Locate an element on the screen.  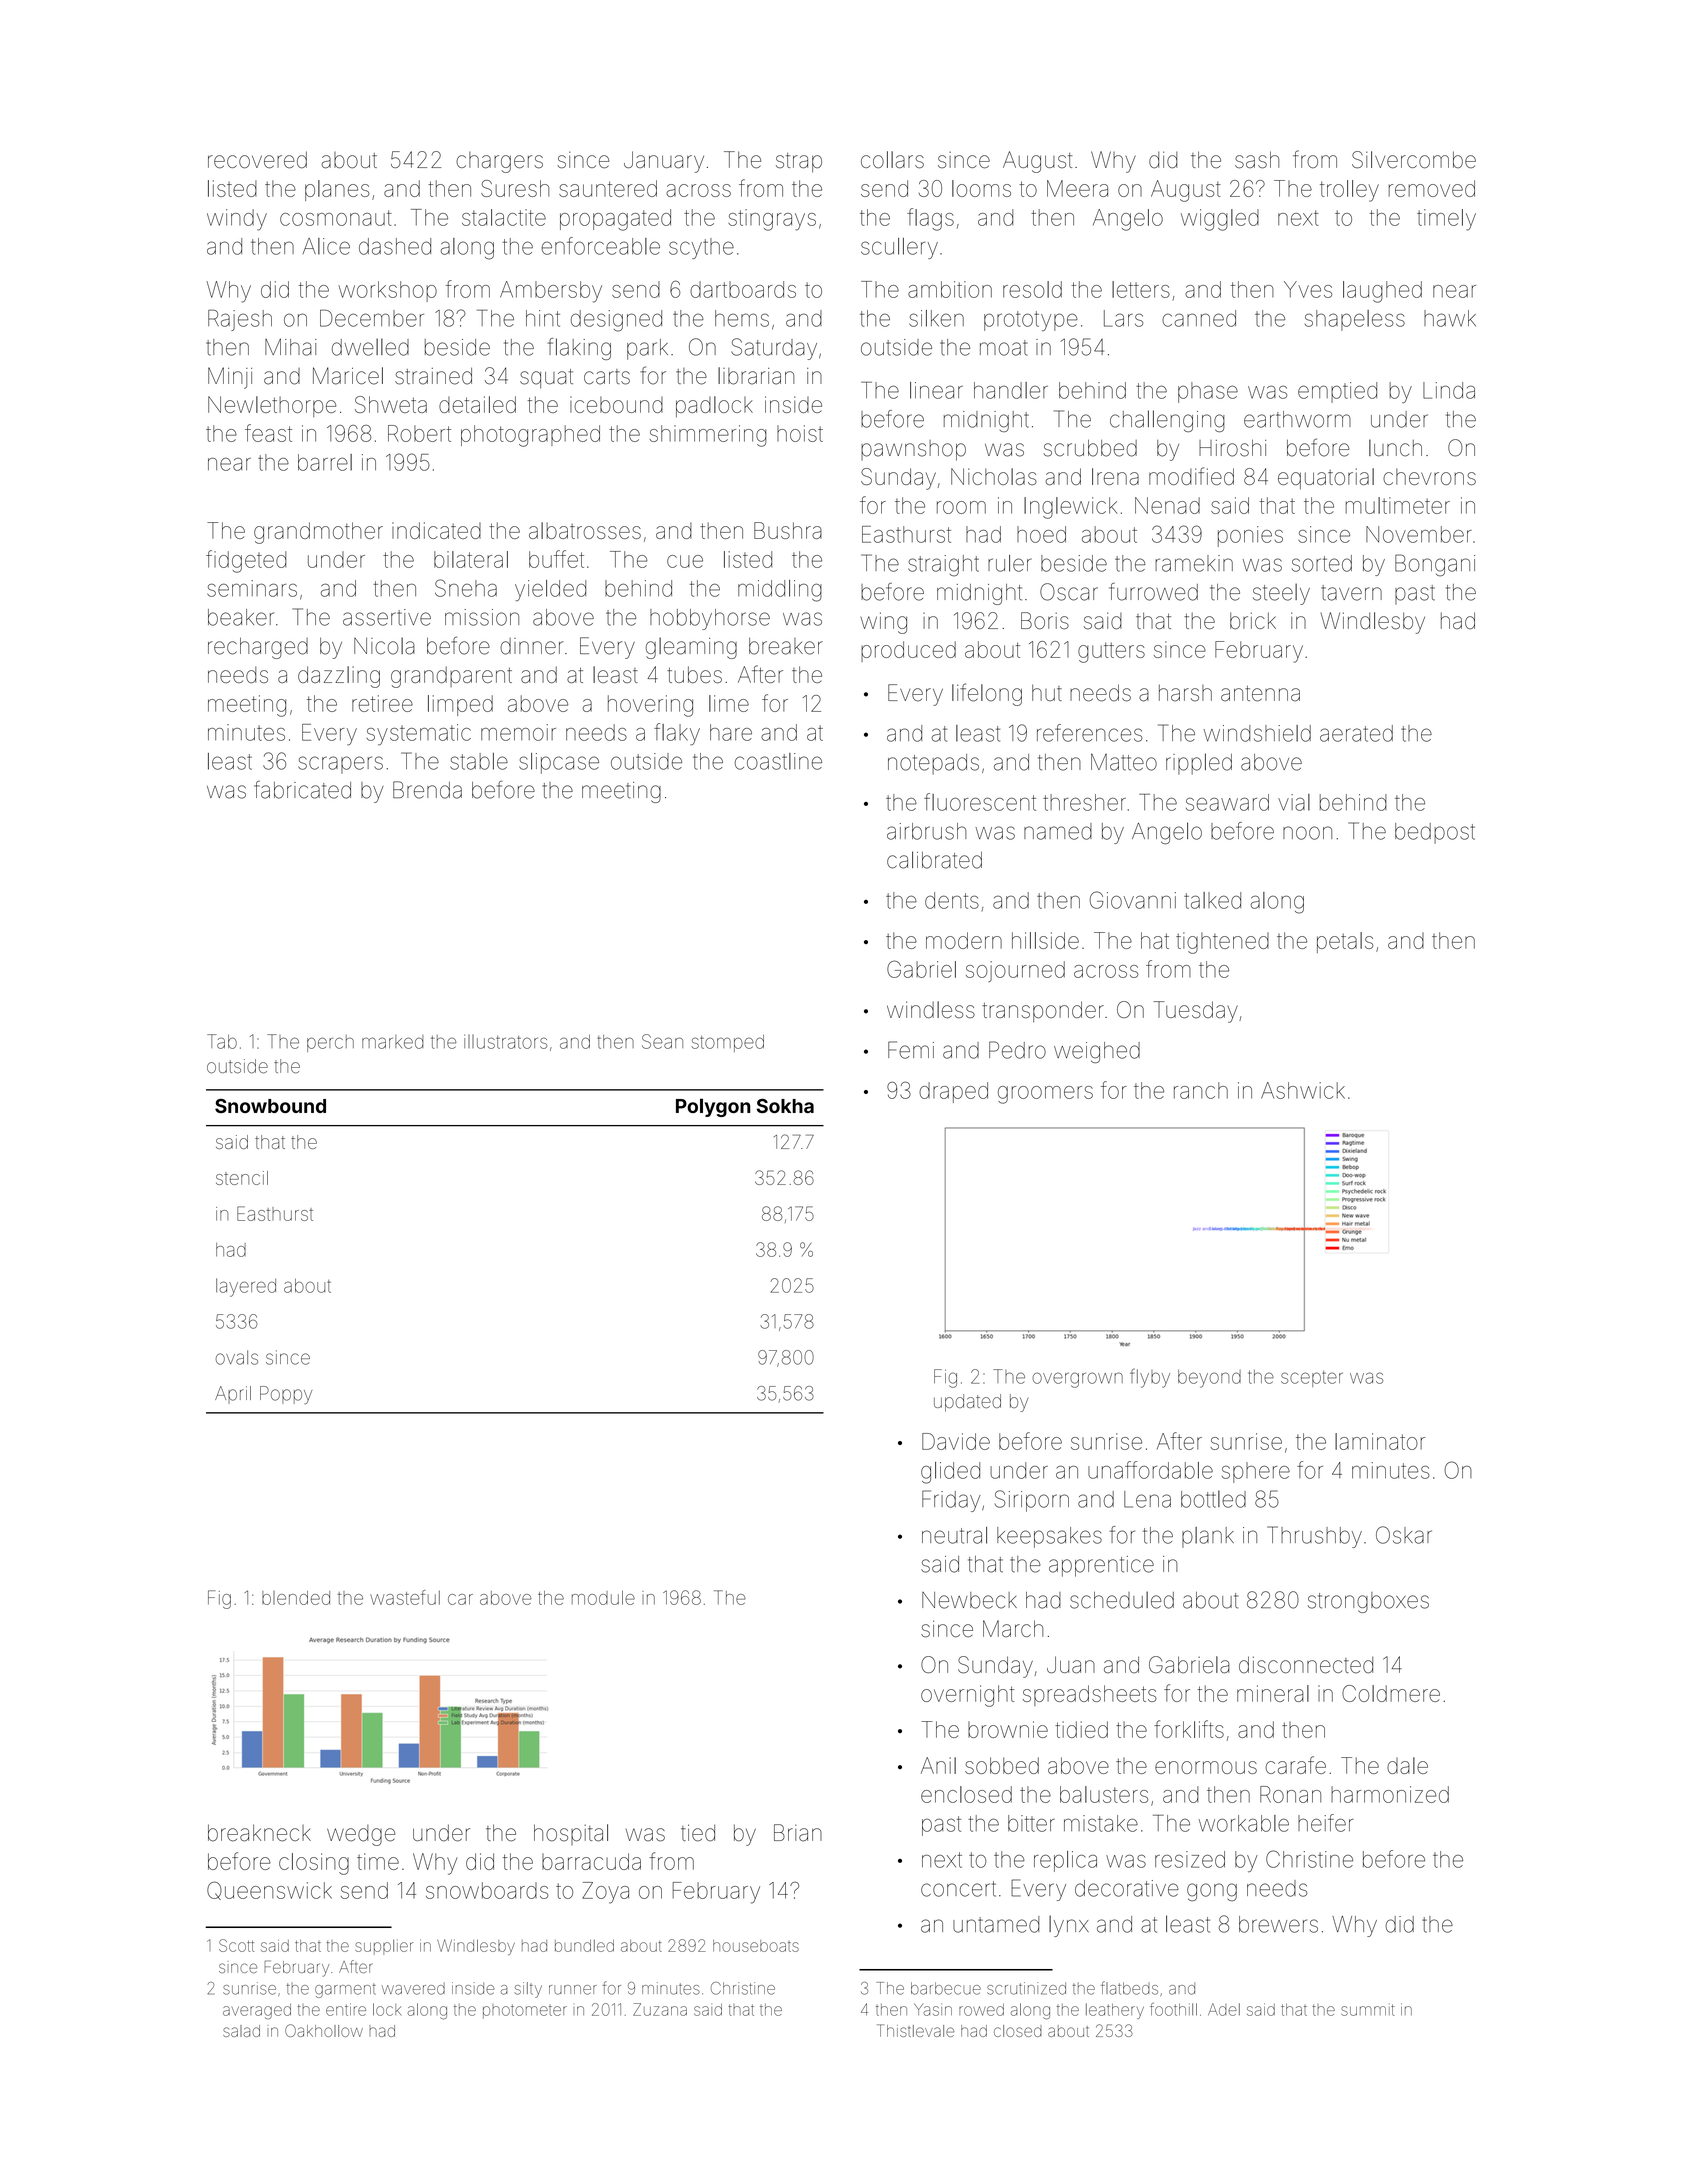
Bongani is located at coordinates (1435, 565).
